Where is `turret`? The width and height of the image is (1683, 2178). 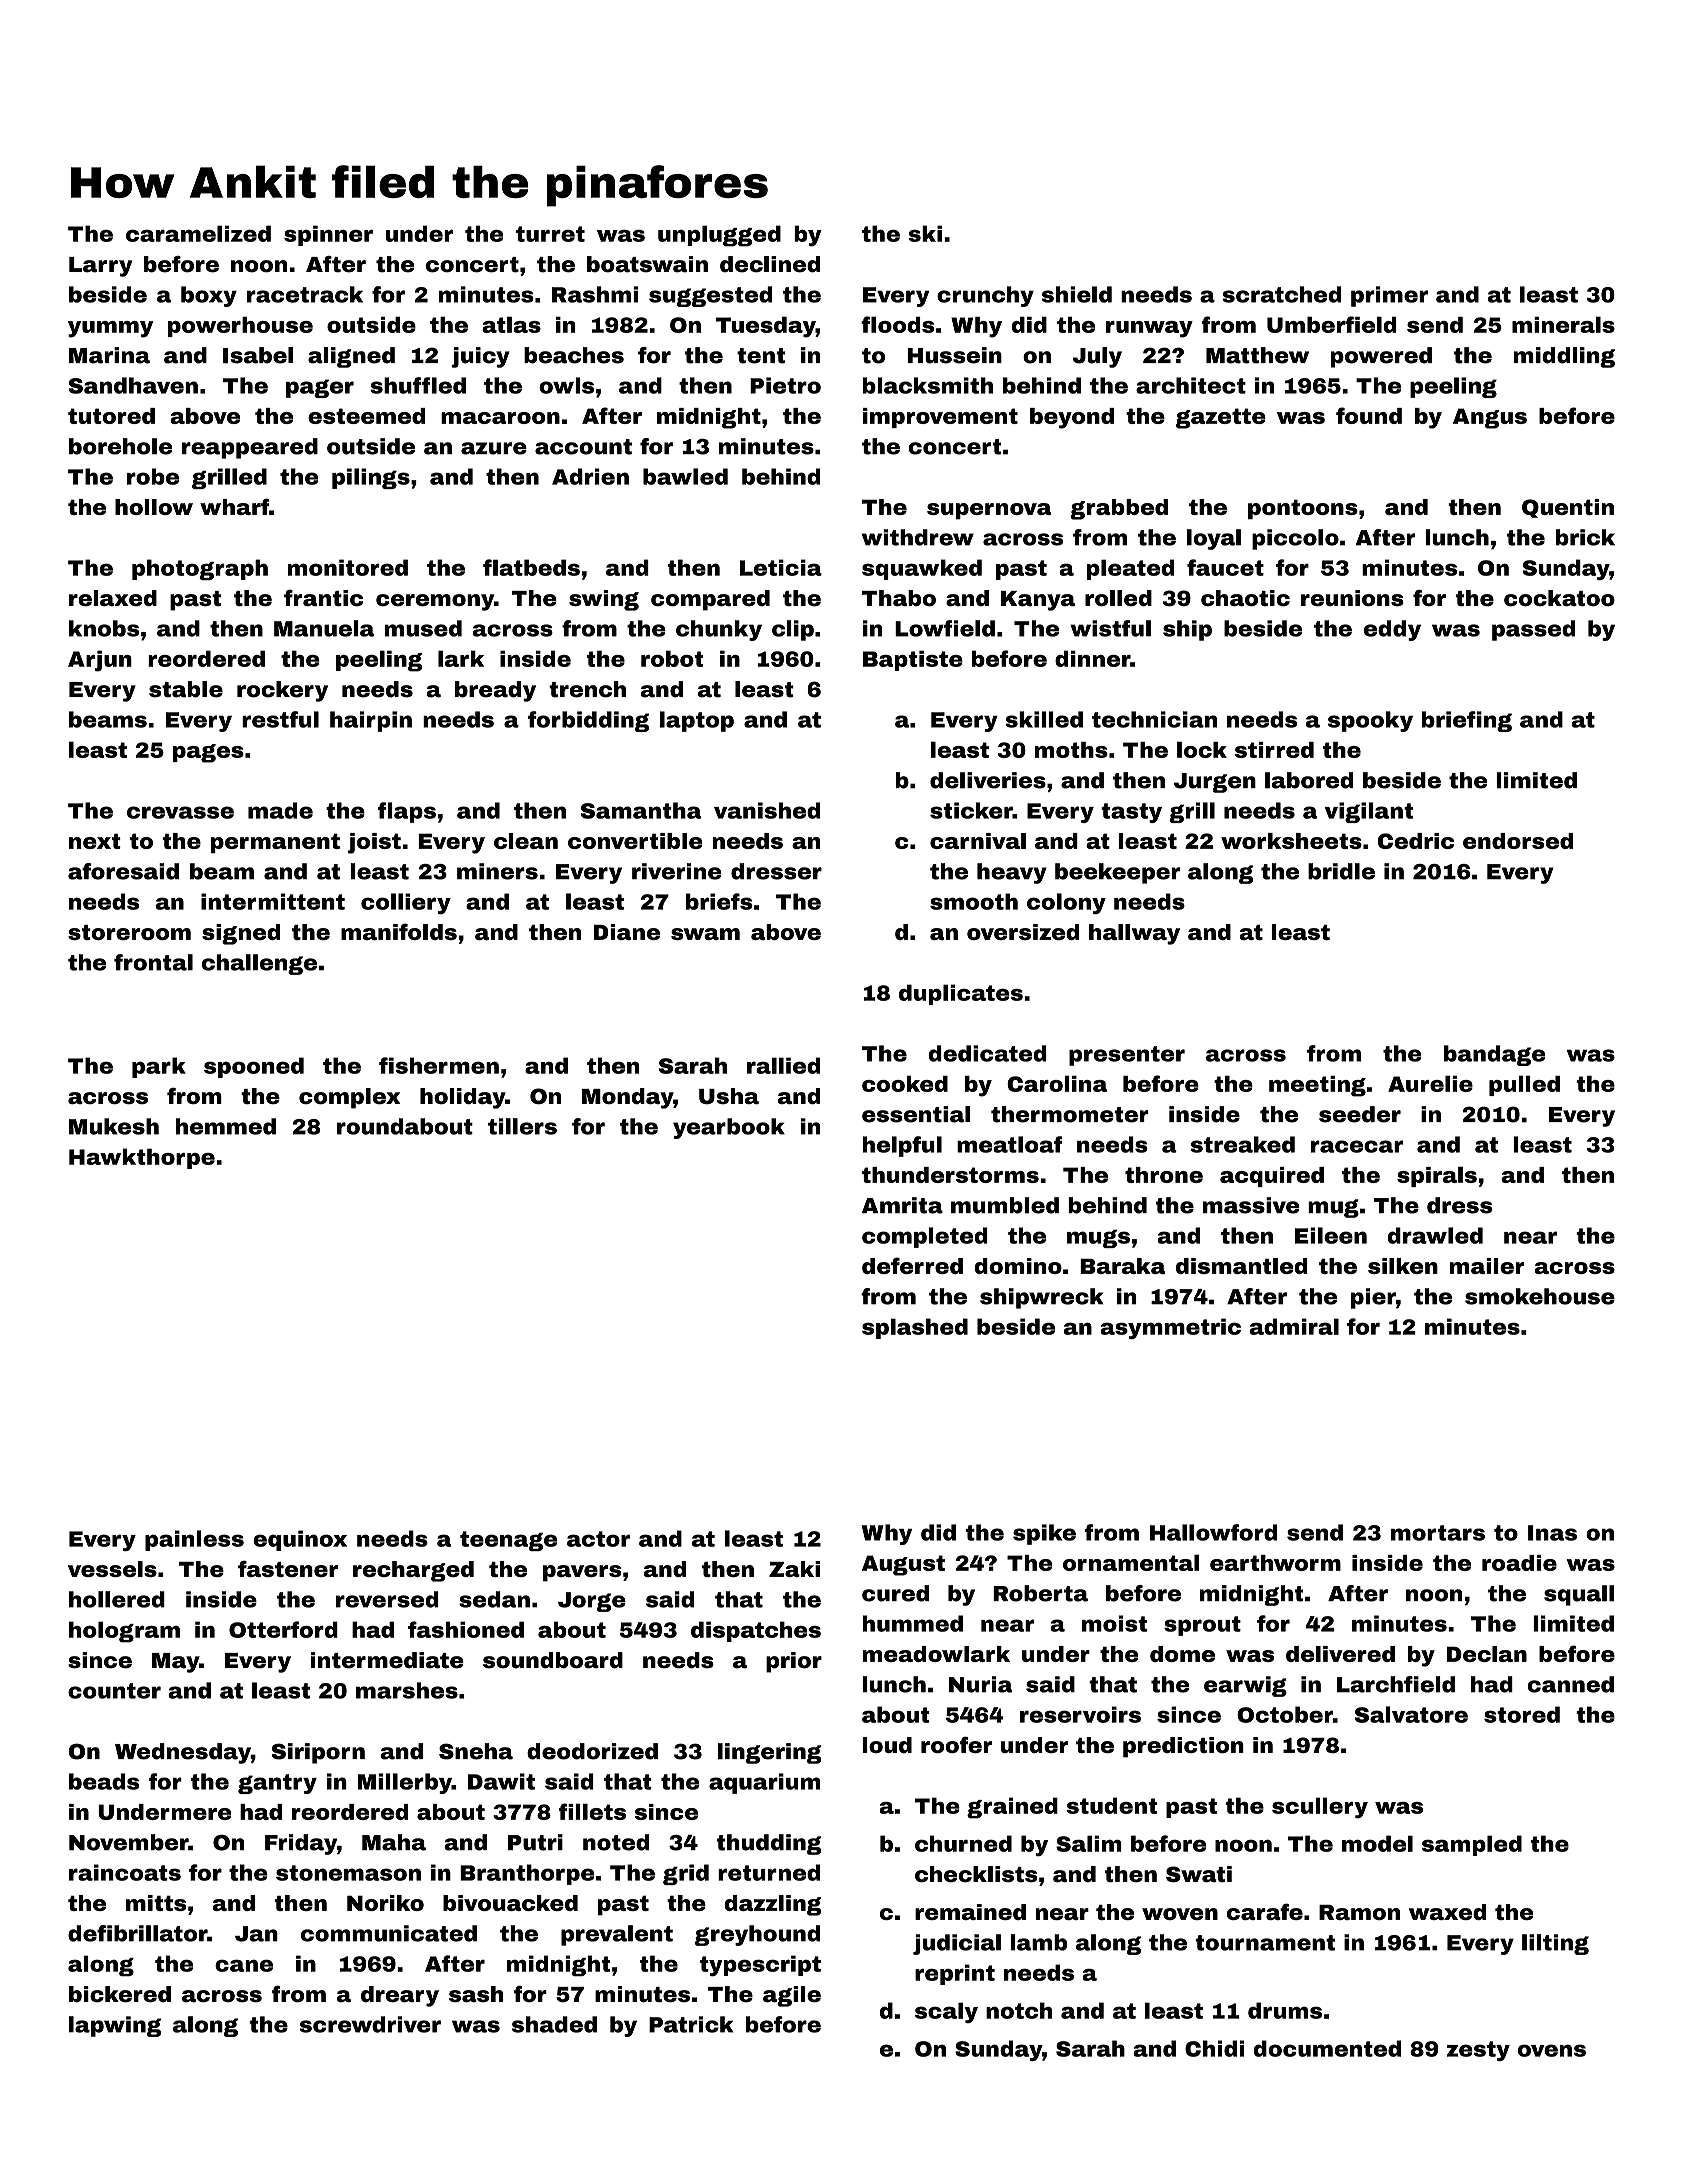
turret is located at coordinates (550, 234).
